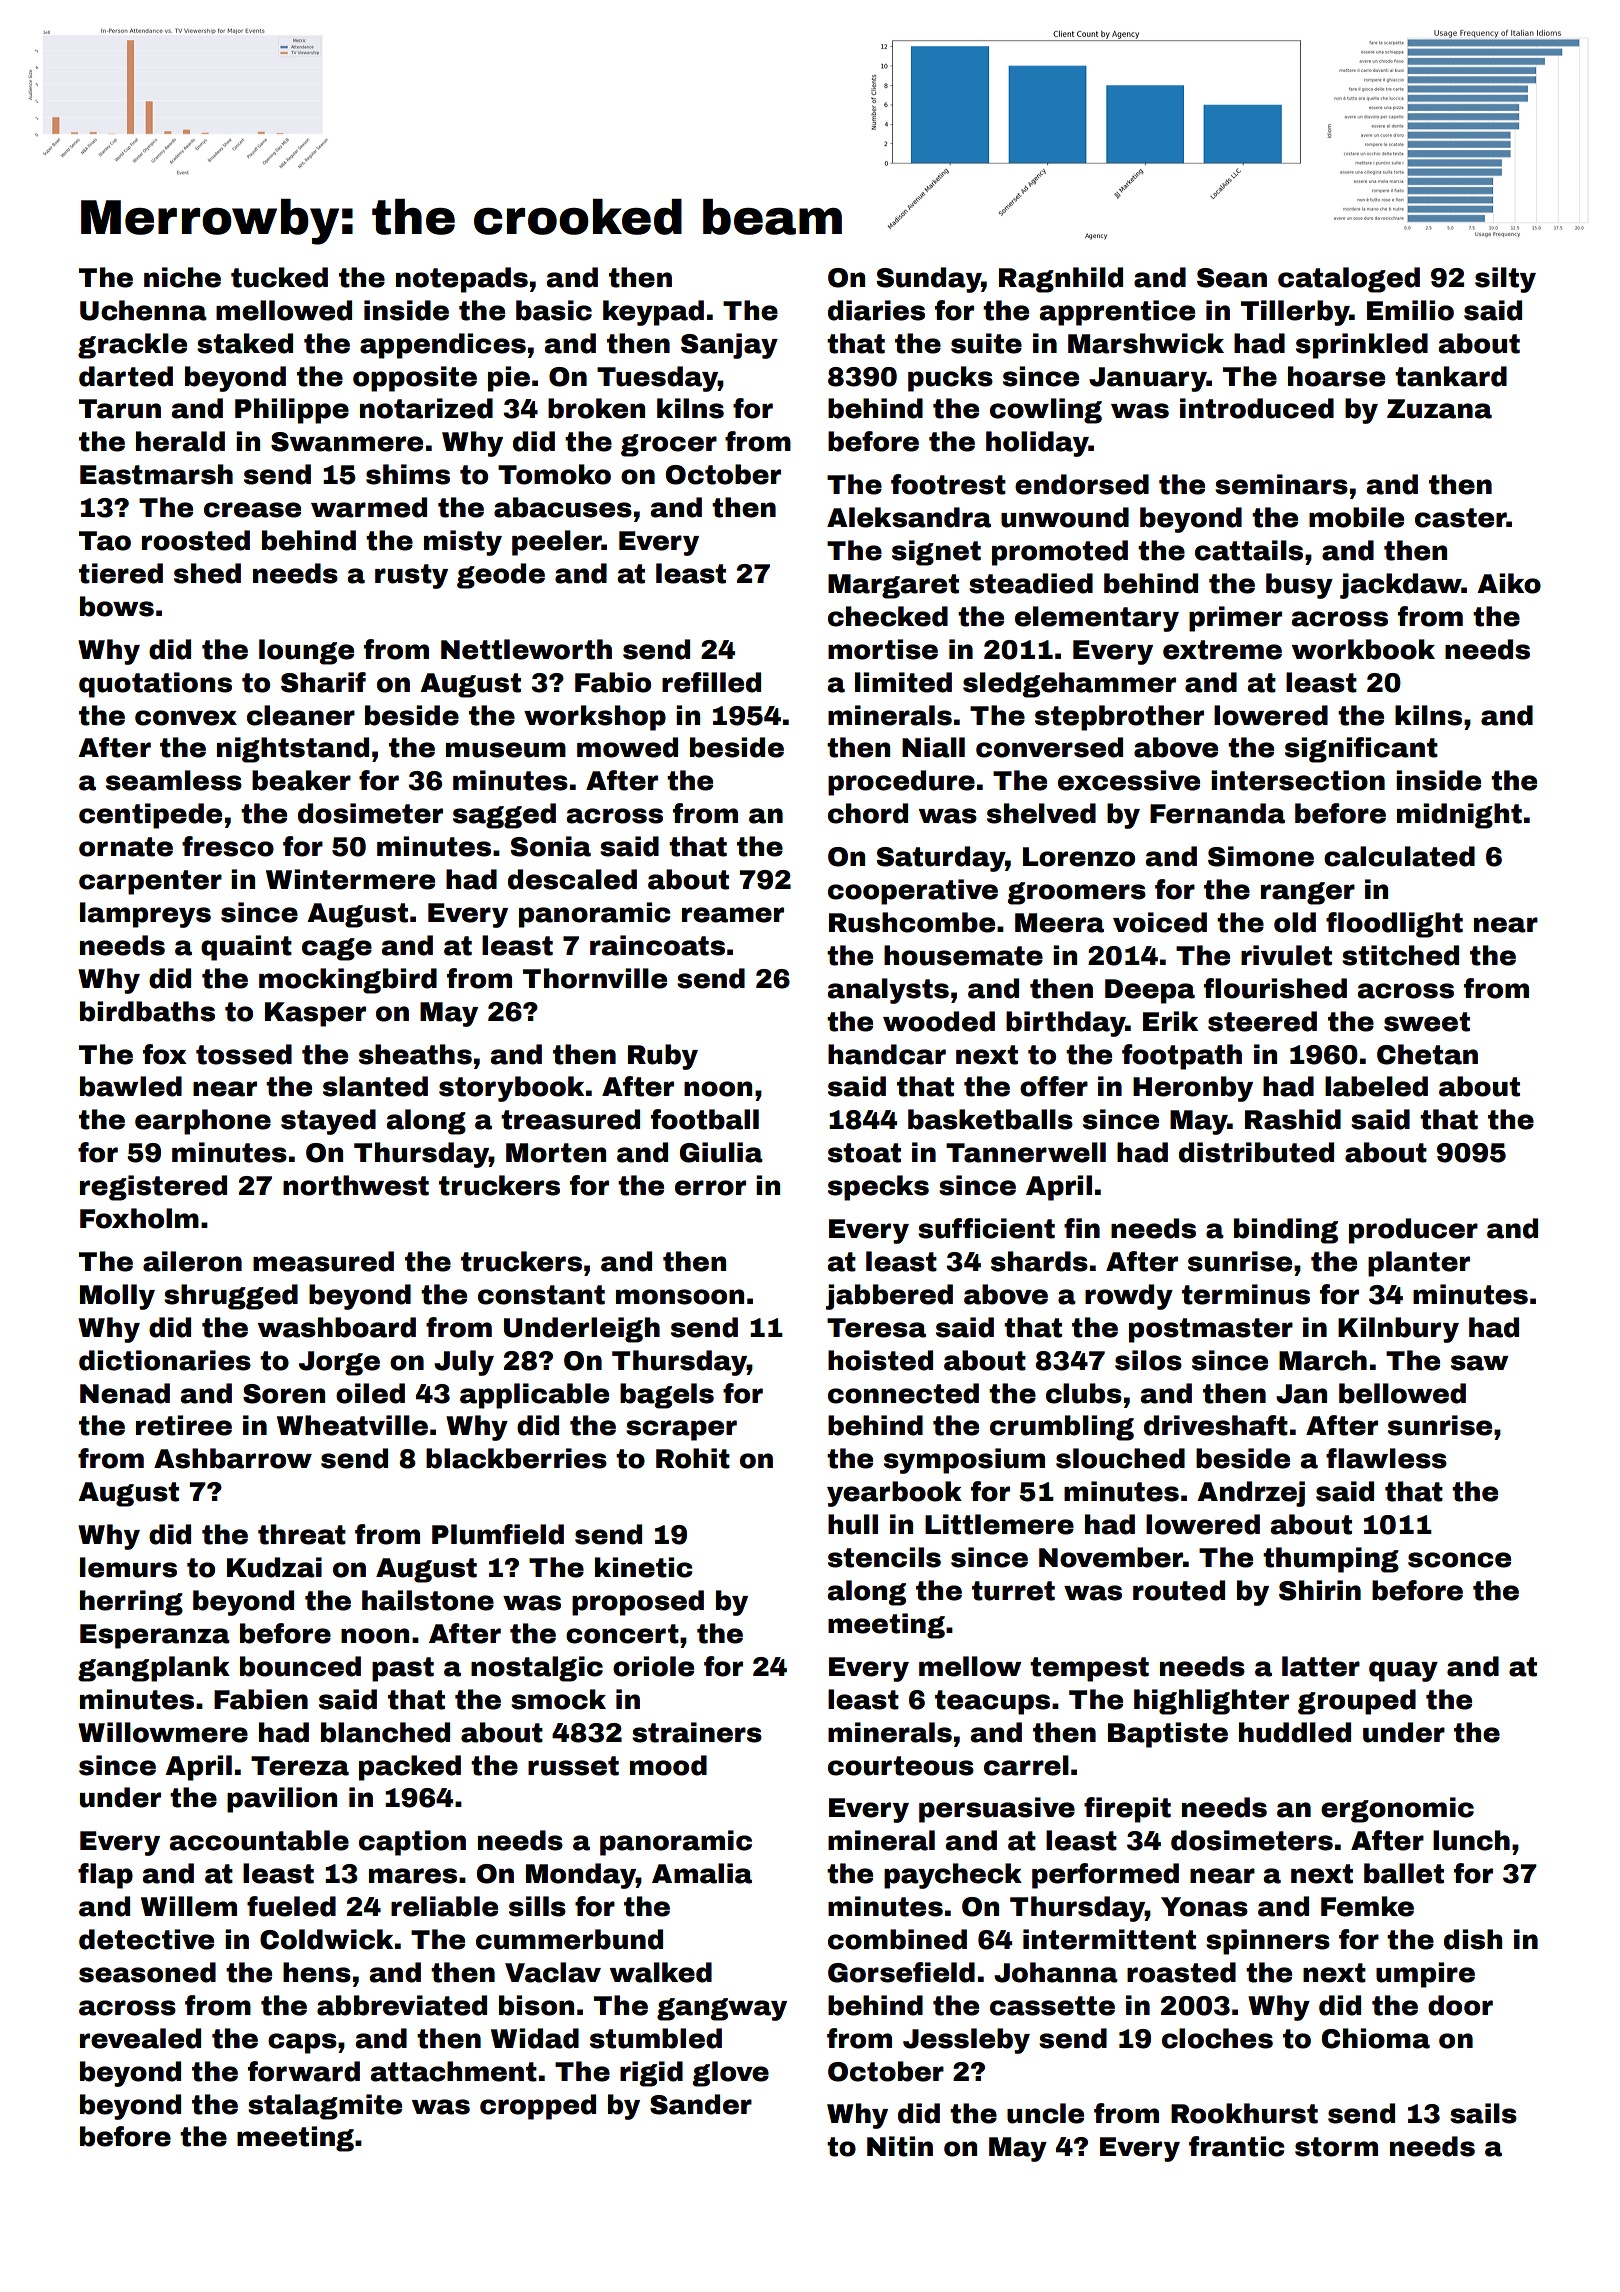 The width and height of the screenshot is (1620, 2292). I want to click on niche, so click(182, 277).
